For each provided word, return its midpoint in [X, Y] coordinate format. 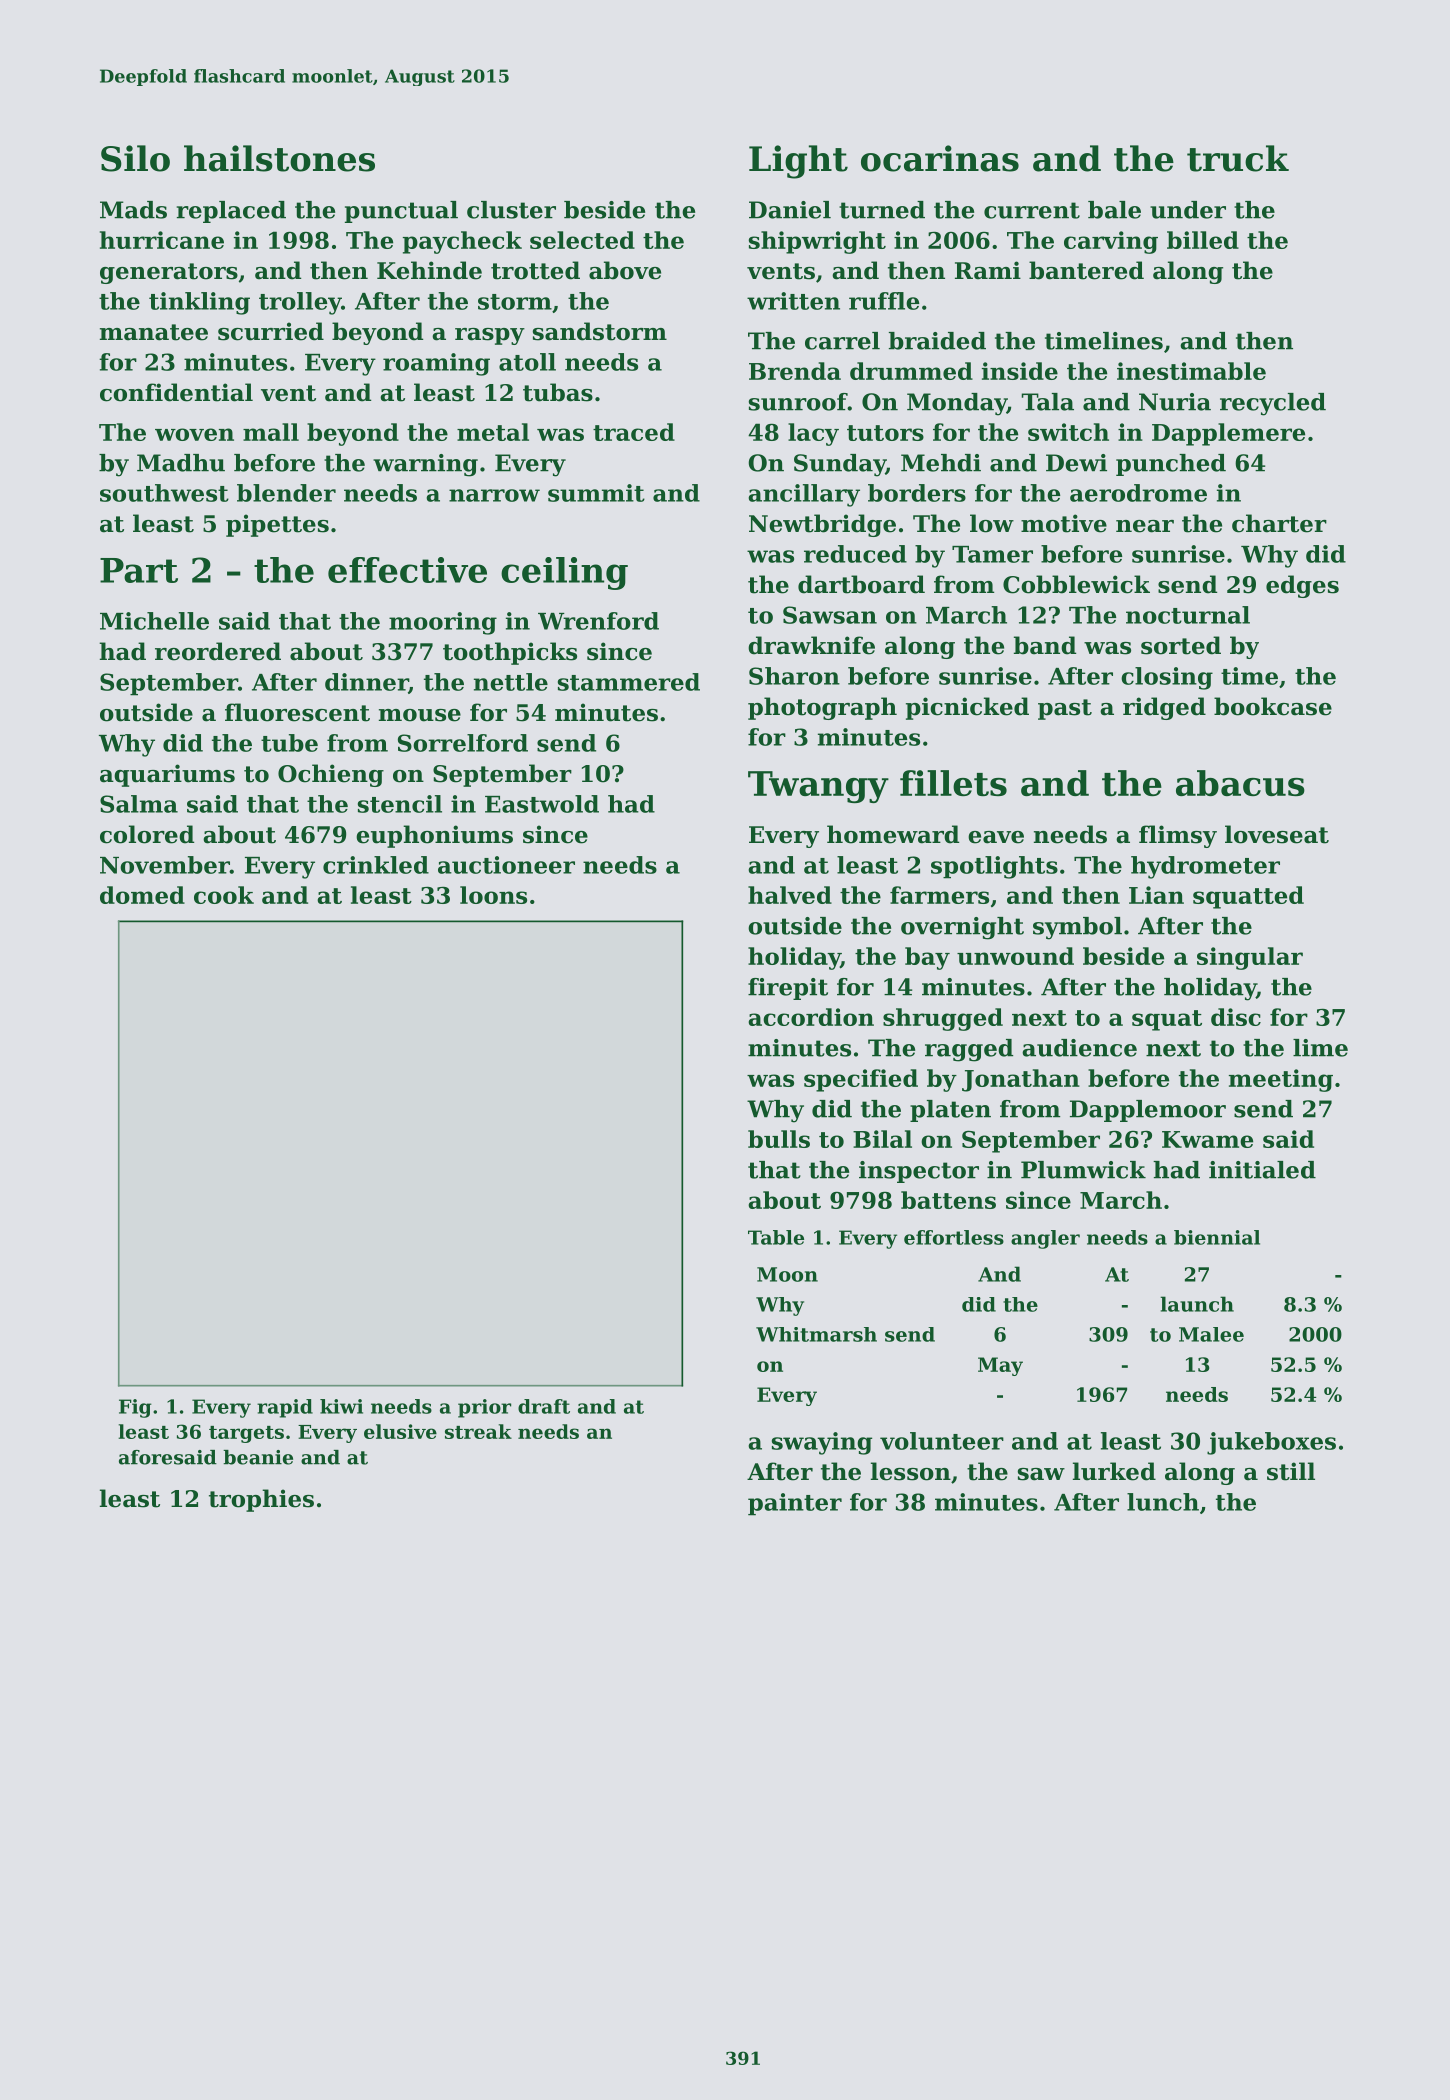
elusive [400, 1431]
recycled [1273, 404]
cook [224, 895]
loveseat [1277, 834]
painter [795, 1504]
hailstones [279, 158]
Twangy [818, 787]
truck [1238, 158]
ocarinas [940, 158]
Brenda [795, 371]
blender [286, 493]
